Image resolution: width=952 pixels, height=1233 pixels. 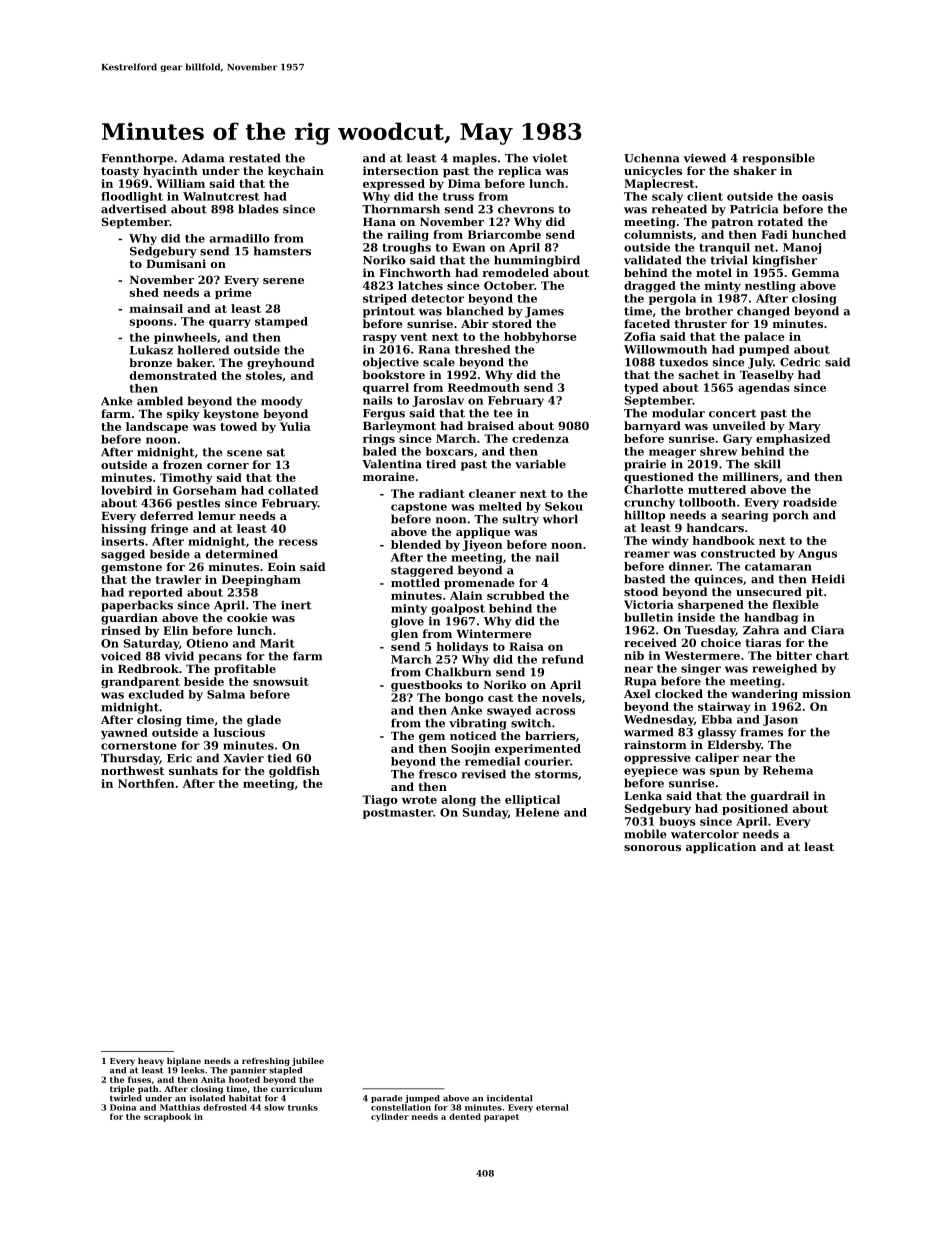 What do you see at coordinates (509, 1098) in the screenshot?
I see `incidental` at bounding box center [509, 1098].
